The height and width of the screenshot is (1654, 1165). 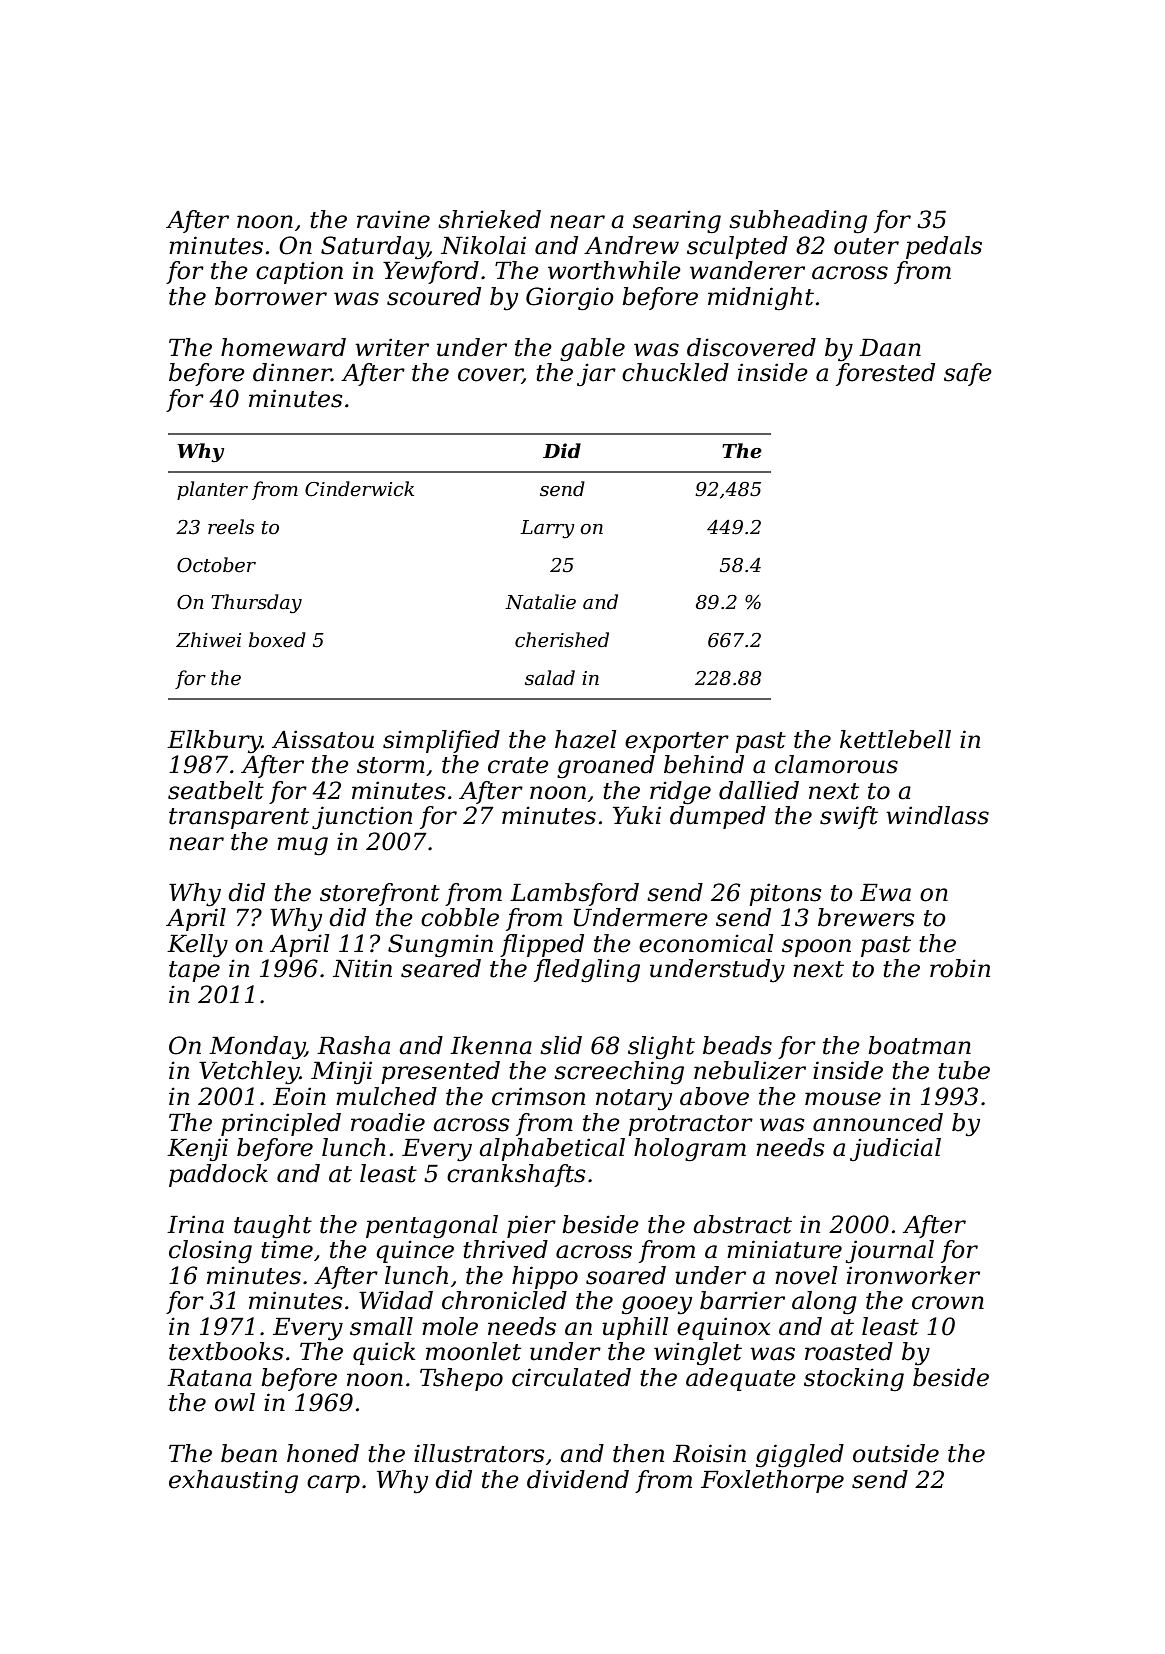 I want to click on hologram, so click(x=690, y=1150).
